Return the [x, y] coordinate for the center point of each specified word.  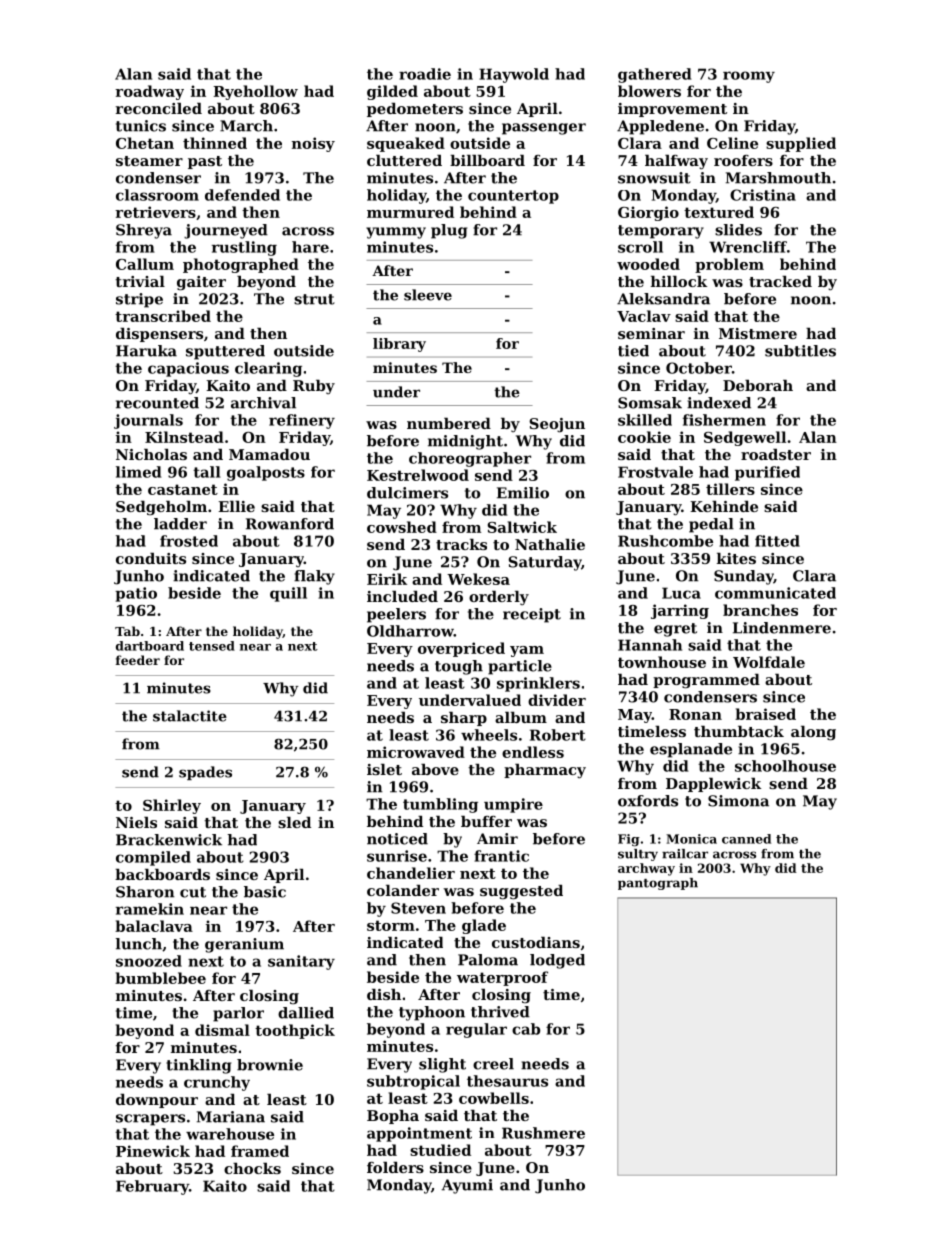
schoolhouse [785, 766]
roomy [749, 77]
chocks [252, 1168]
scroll [640, 247]
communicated [775, 593]
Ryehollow [255, 92]
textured [719, 212]
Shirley [172, 806]
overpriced [461, 649]
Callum [145, 264]
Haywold [514, 75]
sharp [464, 719]
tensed [212, 646]
